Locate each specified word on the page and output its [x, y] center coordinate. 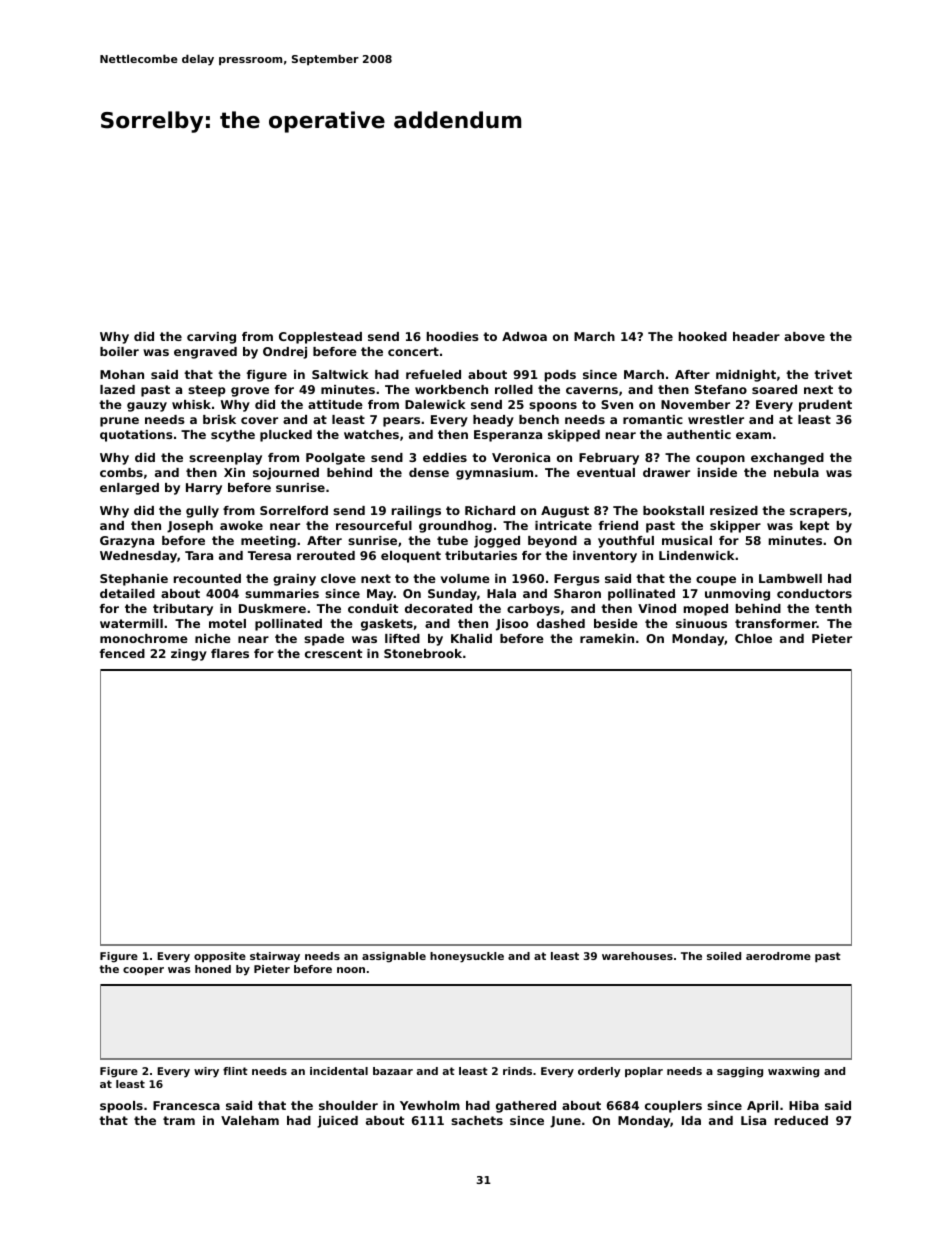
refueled [433, 374]
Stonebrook [423, 653]
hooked [703, 336]
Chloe [753, 638]
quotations [136, 436]
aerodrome [778, 956]
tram [179, 1120]
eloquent [411, 557]
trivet [833, 374]
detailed [127, 593]
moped [705, 610]
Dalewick [435, 404]
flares [230, 653]
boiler [119, 351]
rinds [517, 1071]
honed [213, 969]
